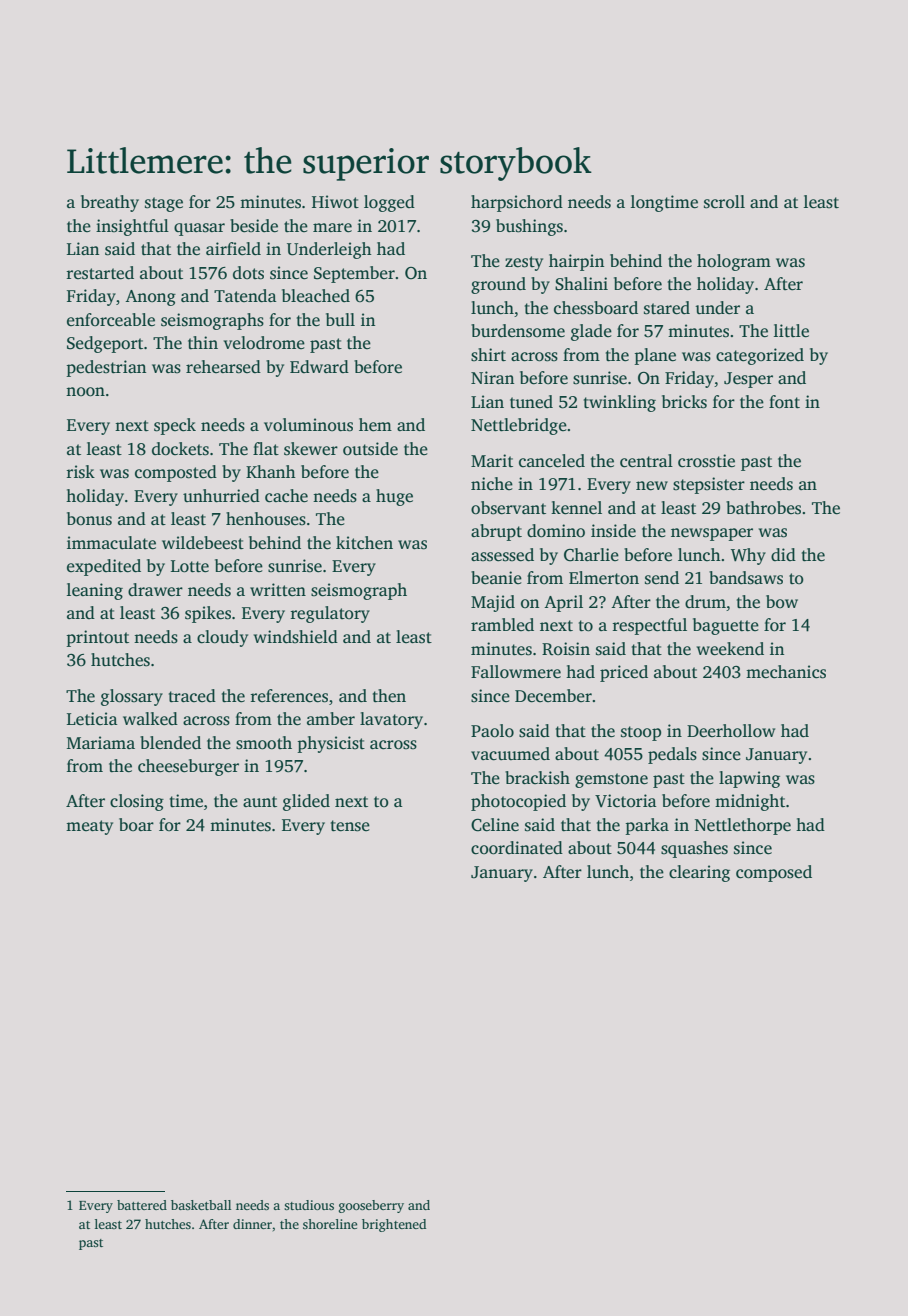 The width and height of the screenshot is (908, 1316). I want to click on leaning, so click(95, 591).
